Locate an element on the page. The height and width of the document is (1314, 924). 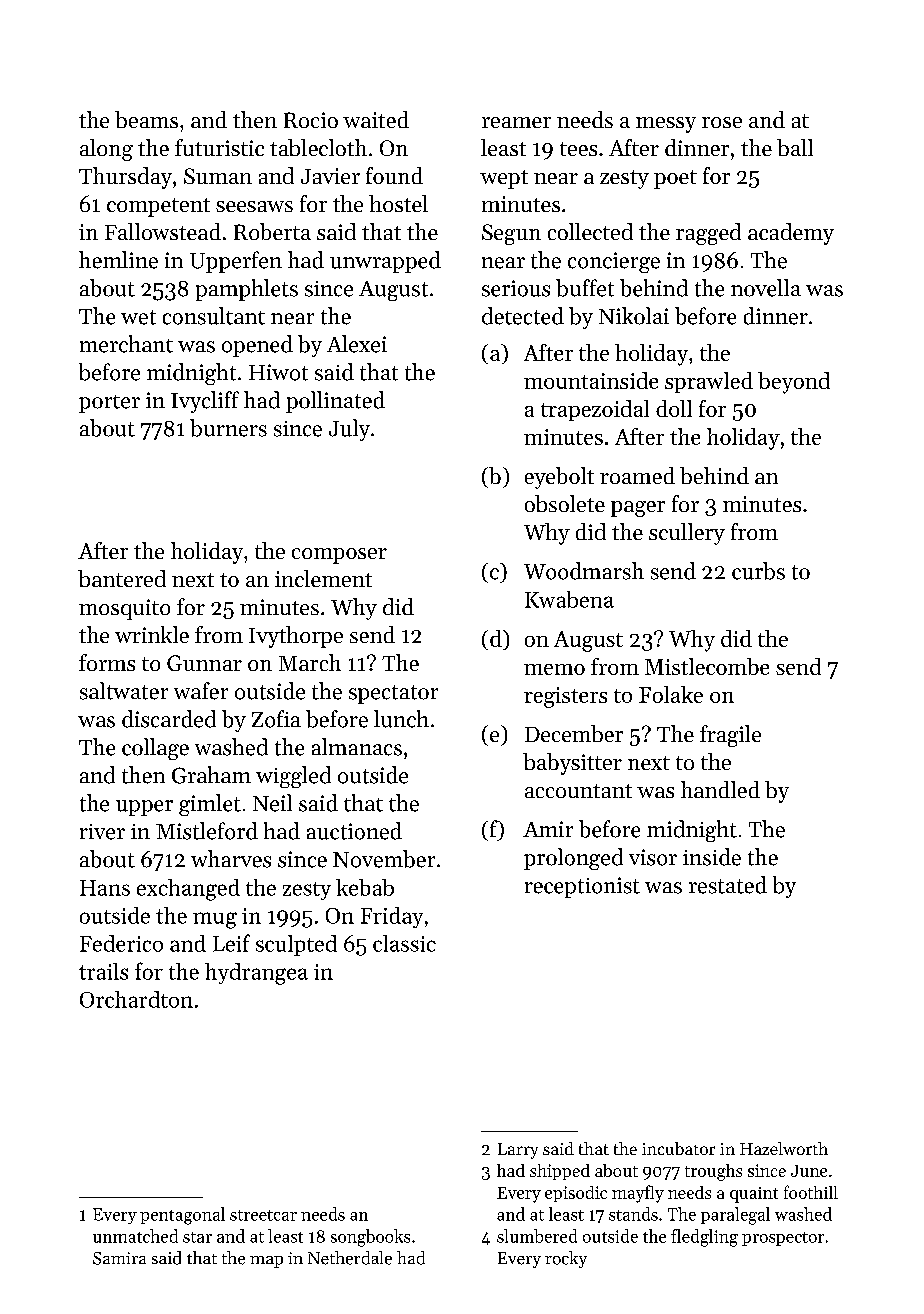
collage is located at coordinates (155, 749).
